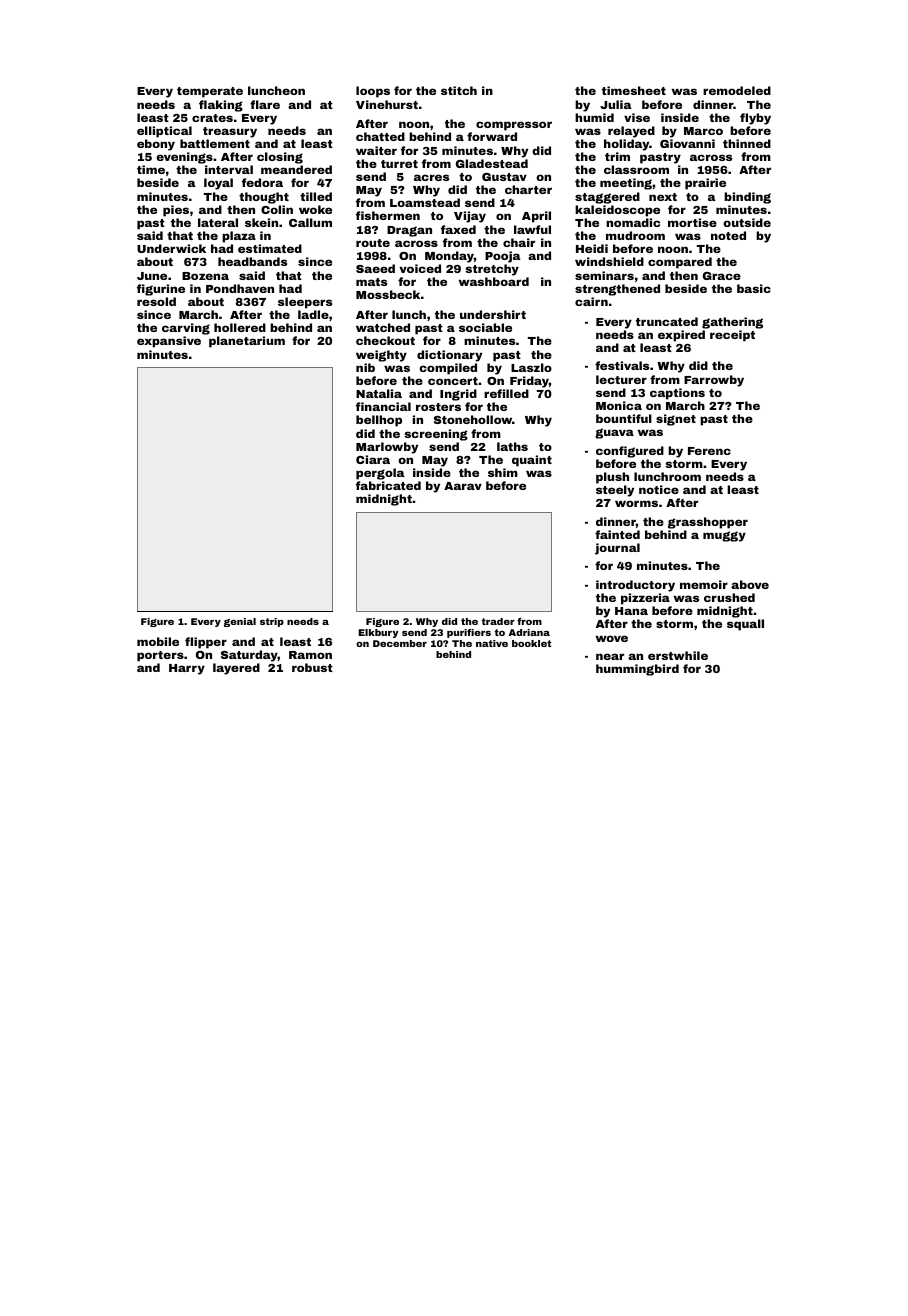 This screenshot has width=908, height=1316. What do you see at coordinates (459, 90) in the screenshot?
I see `stitch` at bounding box center [459, 90].
